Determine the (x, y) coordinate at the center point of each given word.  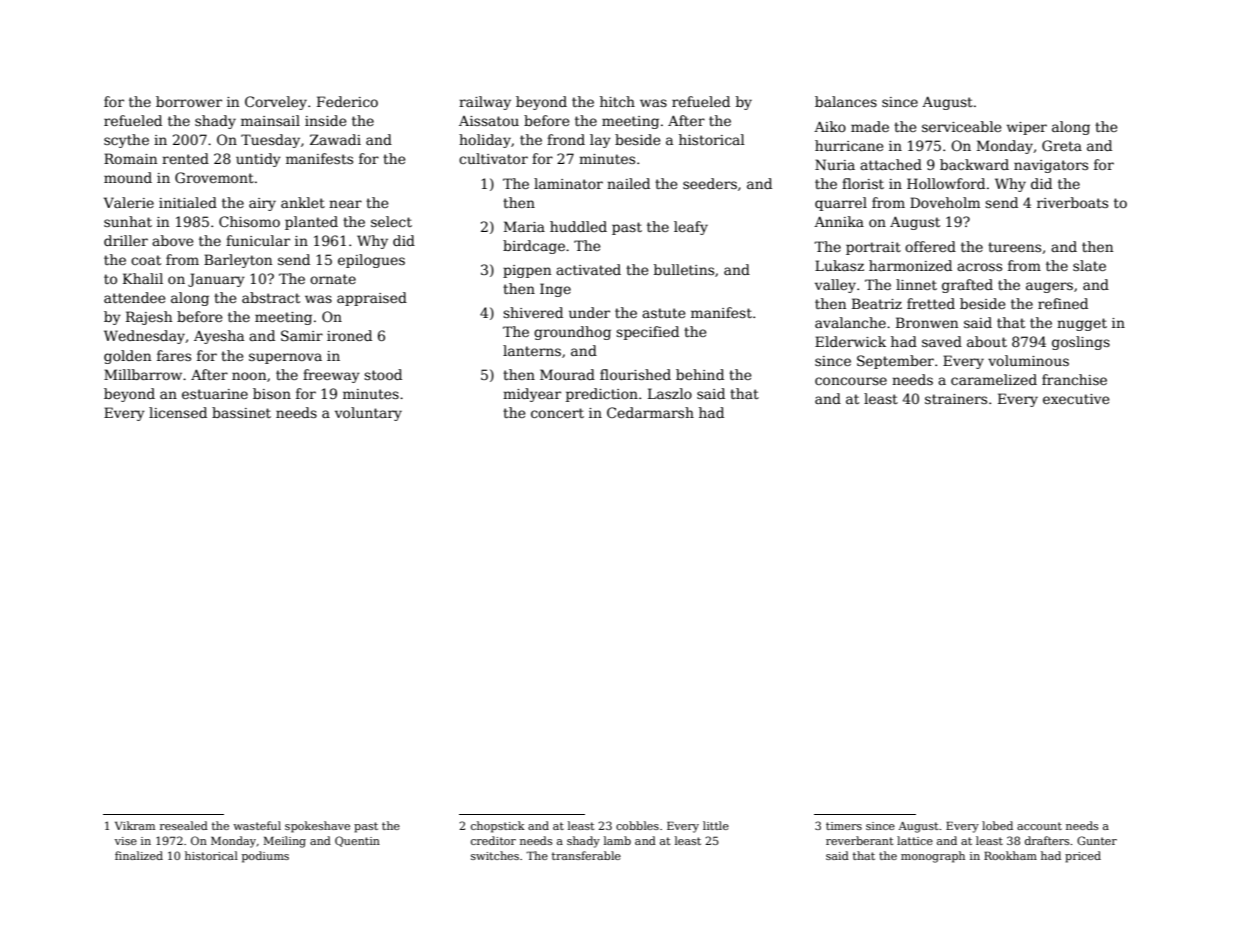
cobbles (637, 825)
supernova (285, 358)
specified (647, 333)
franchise (1074, 379)
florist (863, 183)
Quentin (357, 841)
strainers (956, 399)
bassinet (241, 412)
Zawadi (335, 139)
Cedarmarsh (650, 412)
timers (844, 826)
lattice (915, 840)
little (716, 825)
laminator (568, 183)
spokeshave (317, 827)
